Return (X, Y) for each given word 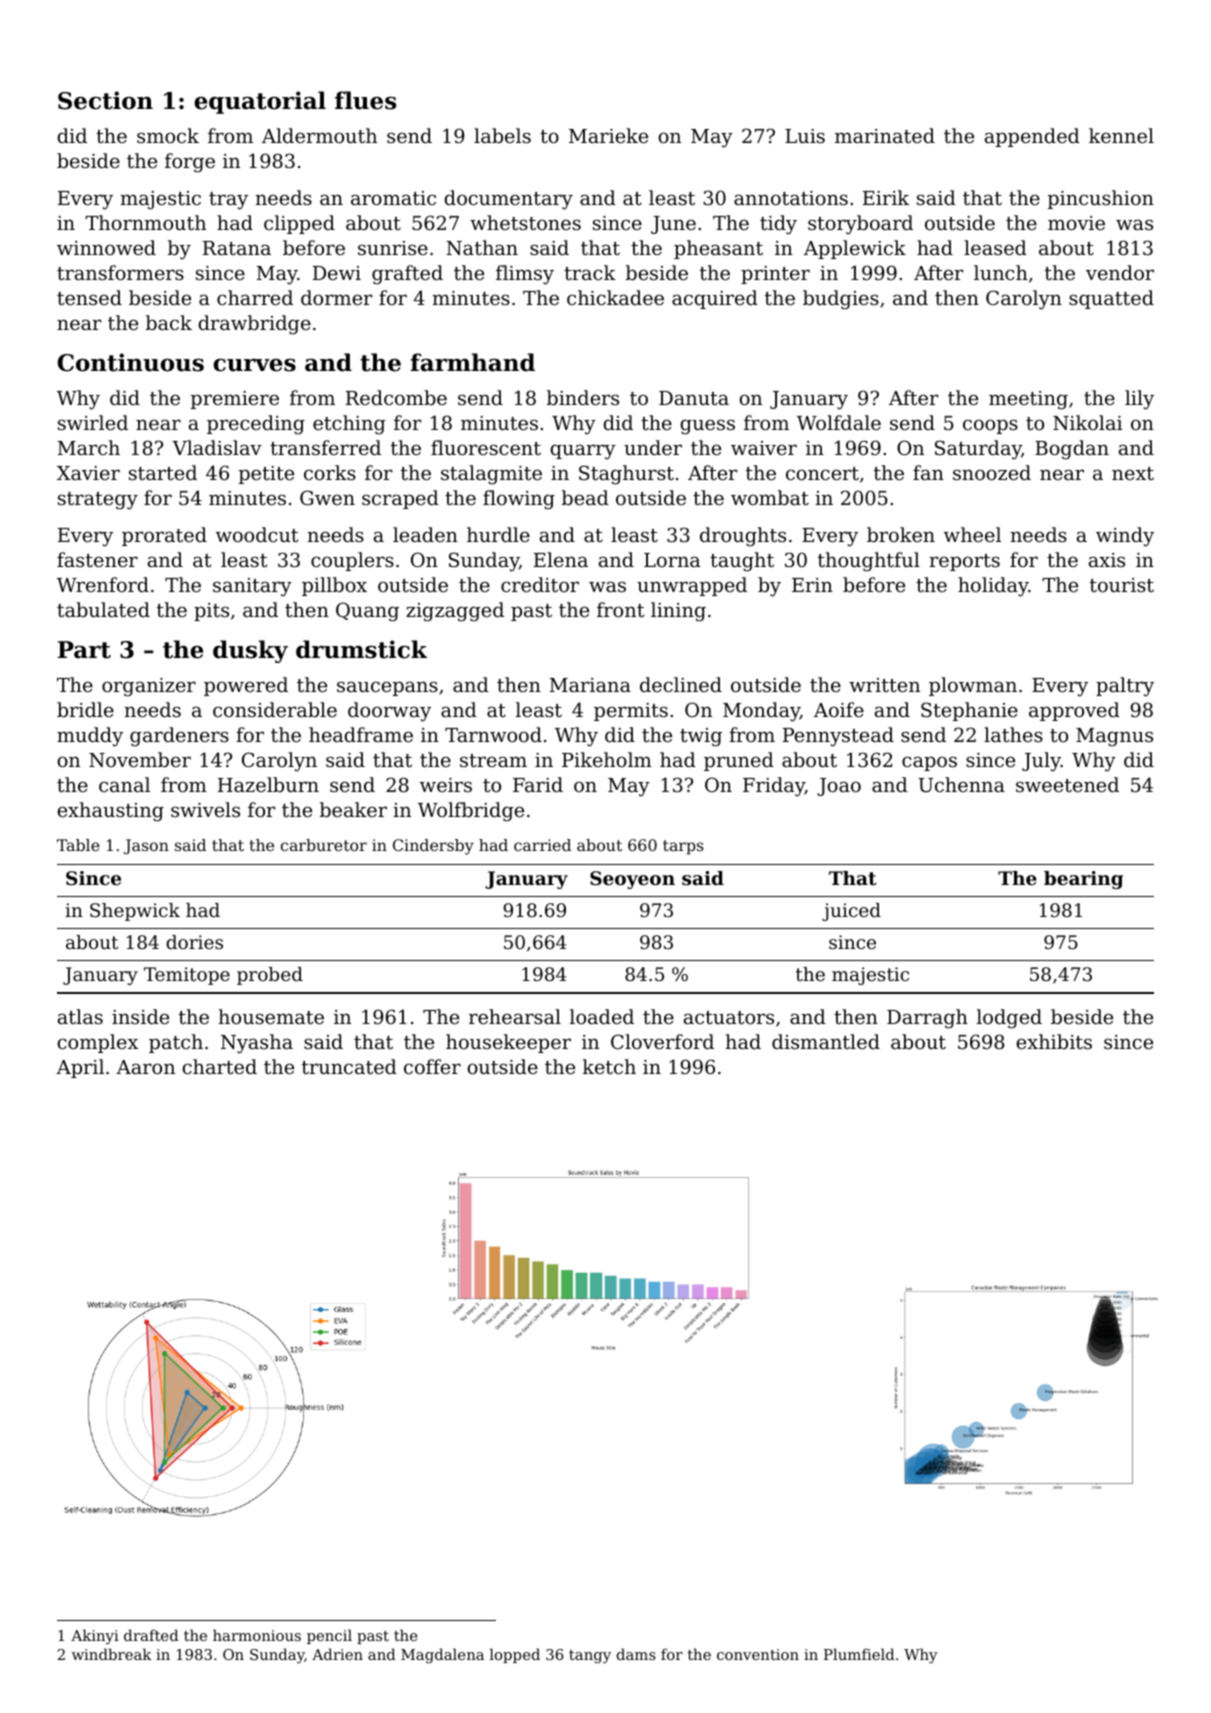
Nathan (482, 247)
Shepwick (135, 912)
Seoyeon (632, 880)
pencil (329, 1636)
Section (105, 100)
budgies (841, 300)
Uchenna (961, 784)
